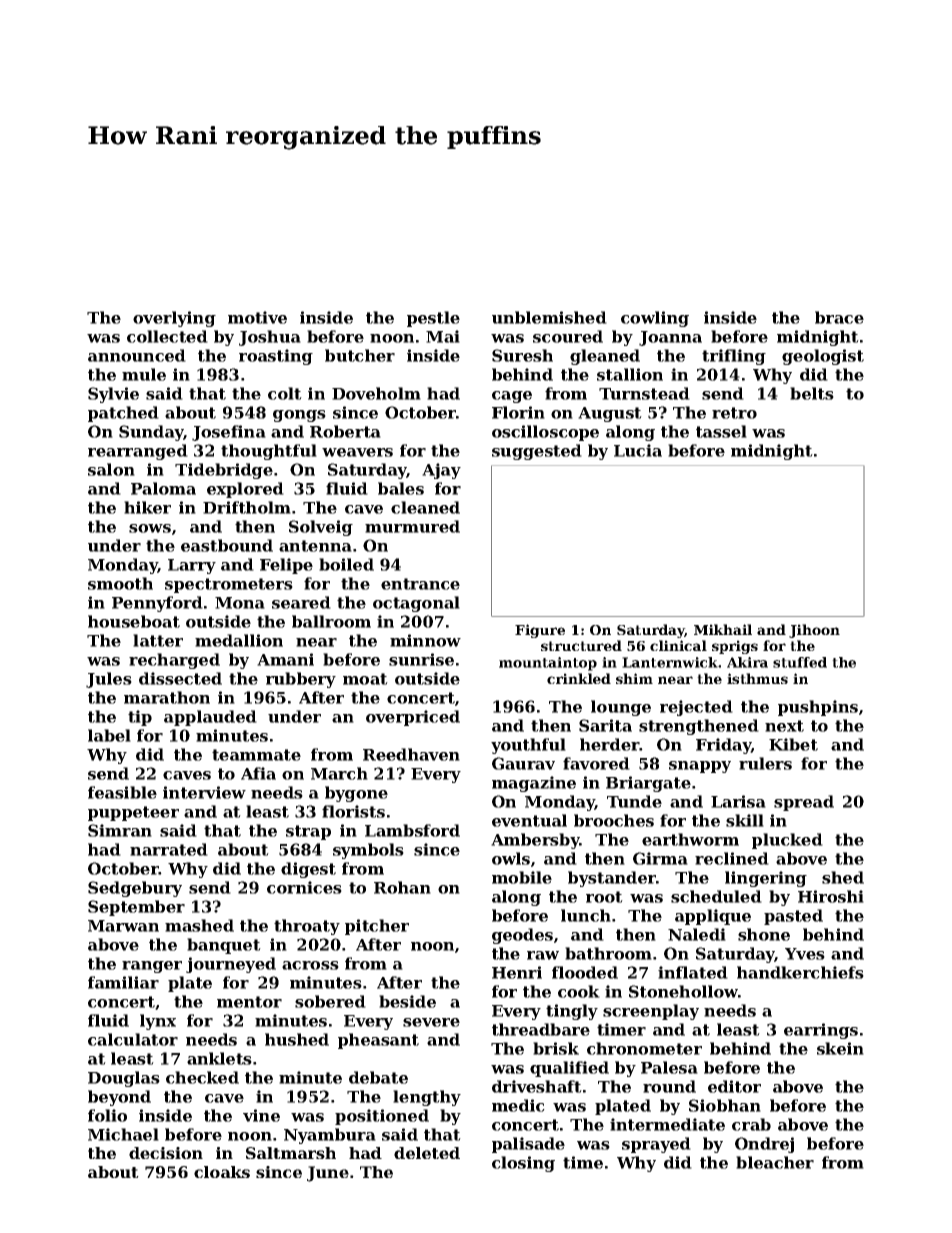 The width and height of the page is (952, 1233). What do you see at coordinates (157, 604) in the page?
I see `Pennyford` at bounding box center [157, 604].
